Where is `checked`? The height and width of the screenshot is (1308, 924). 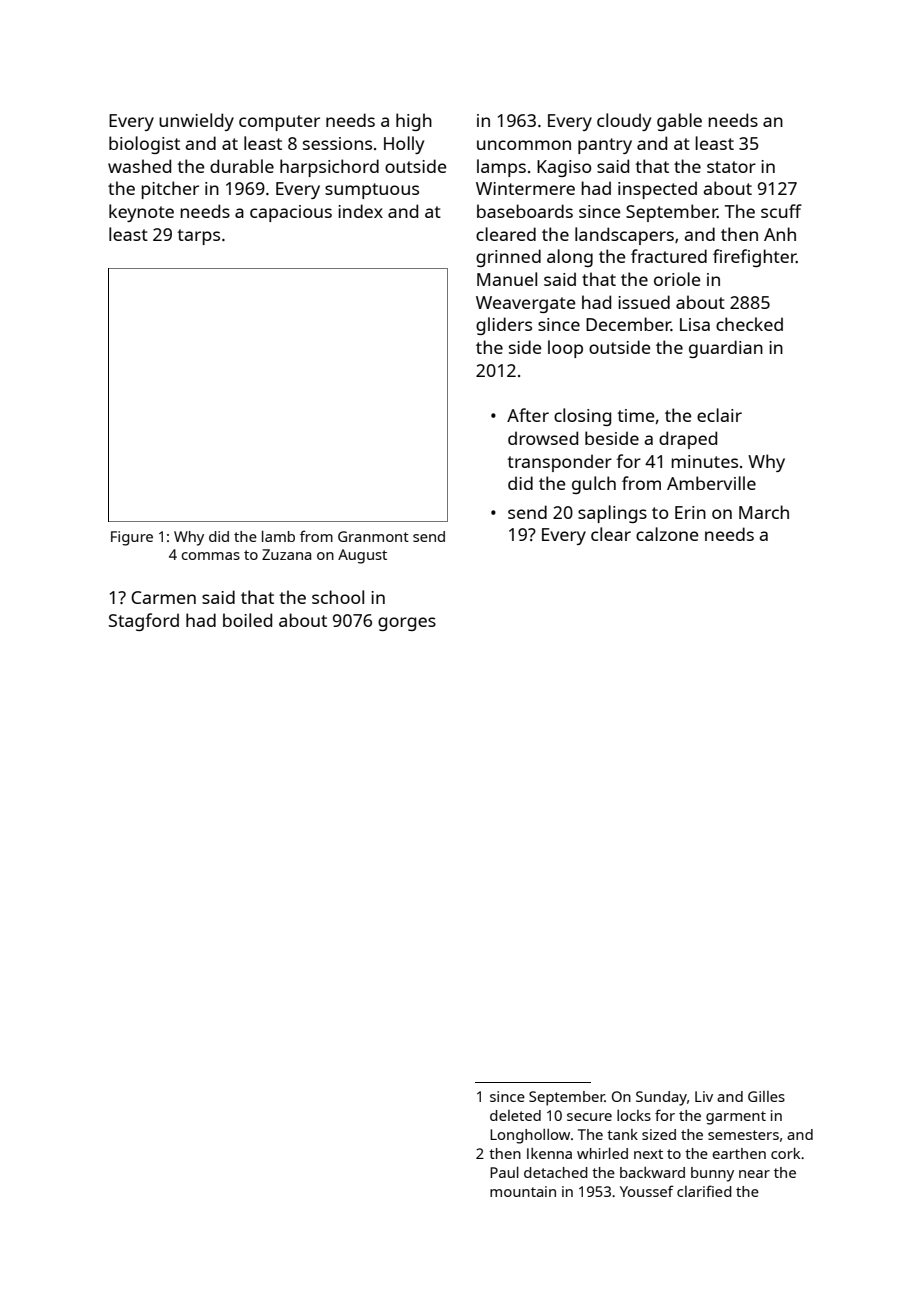 checked is located at coordinates (749, 324).
